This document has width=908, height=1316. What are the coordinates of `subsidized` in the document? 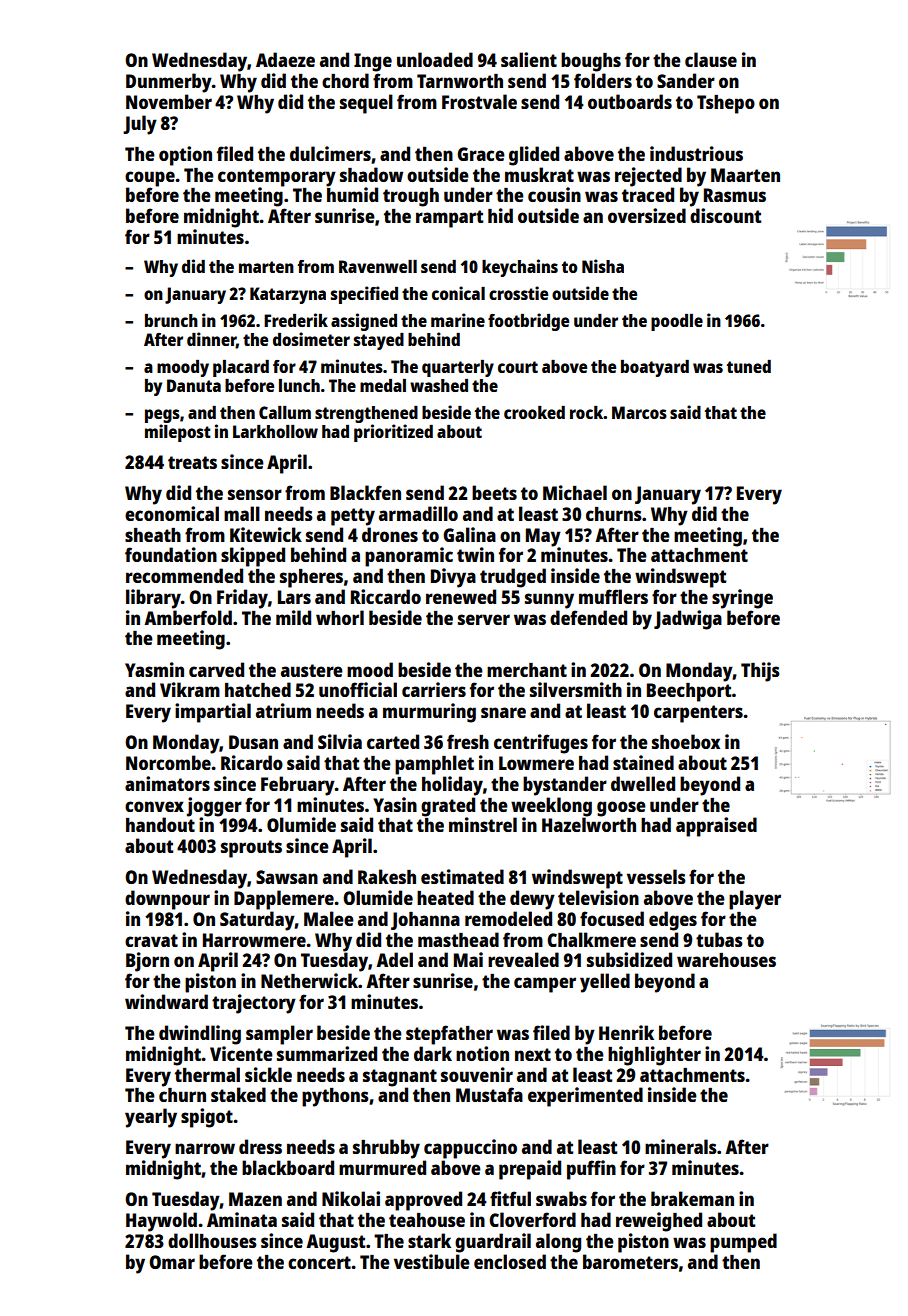 It's located at (629, 959).
